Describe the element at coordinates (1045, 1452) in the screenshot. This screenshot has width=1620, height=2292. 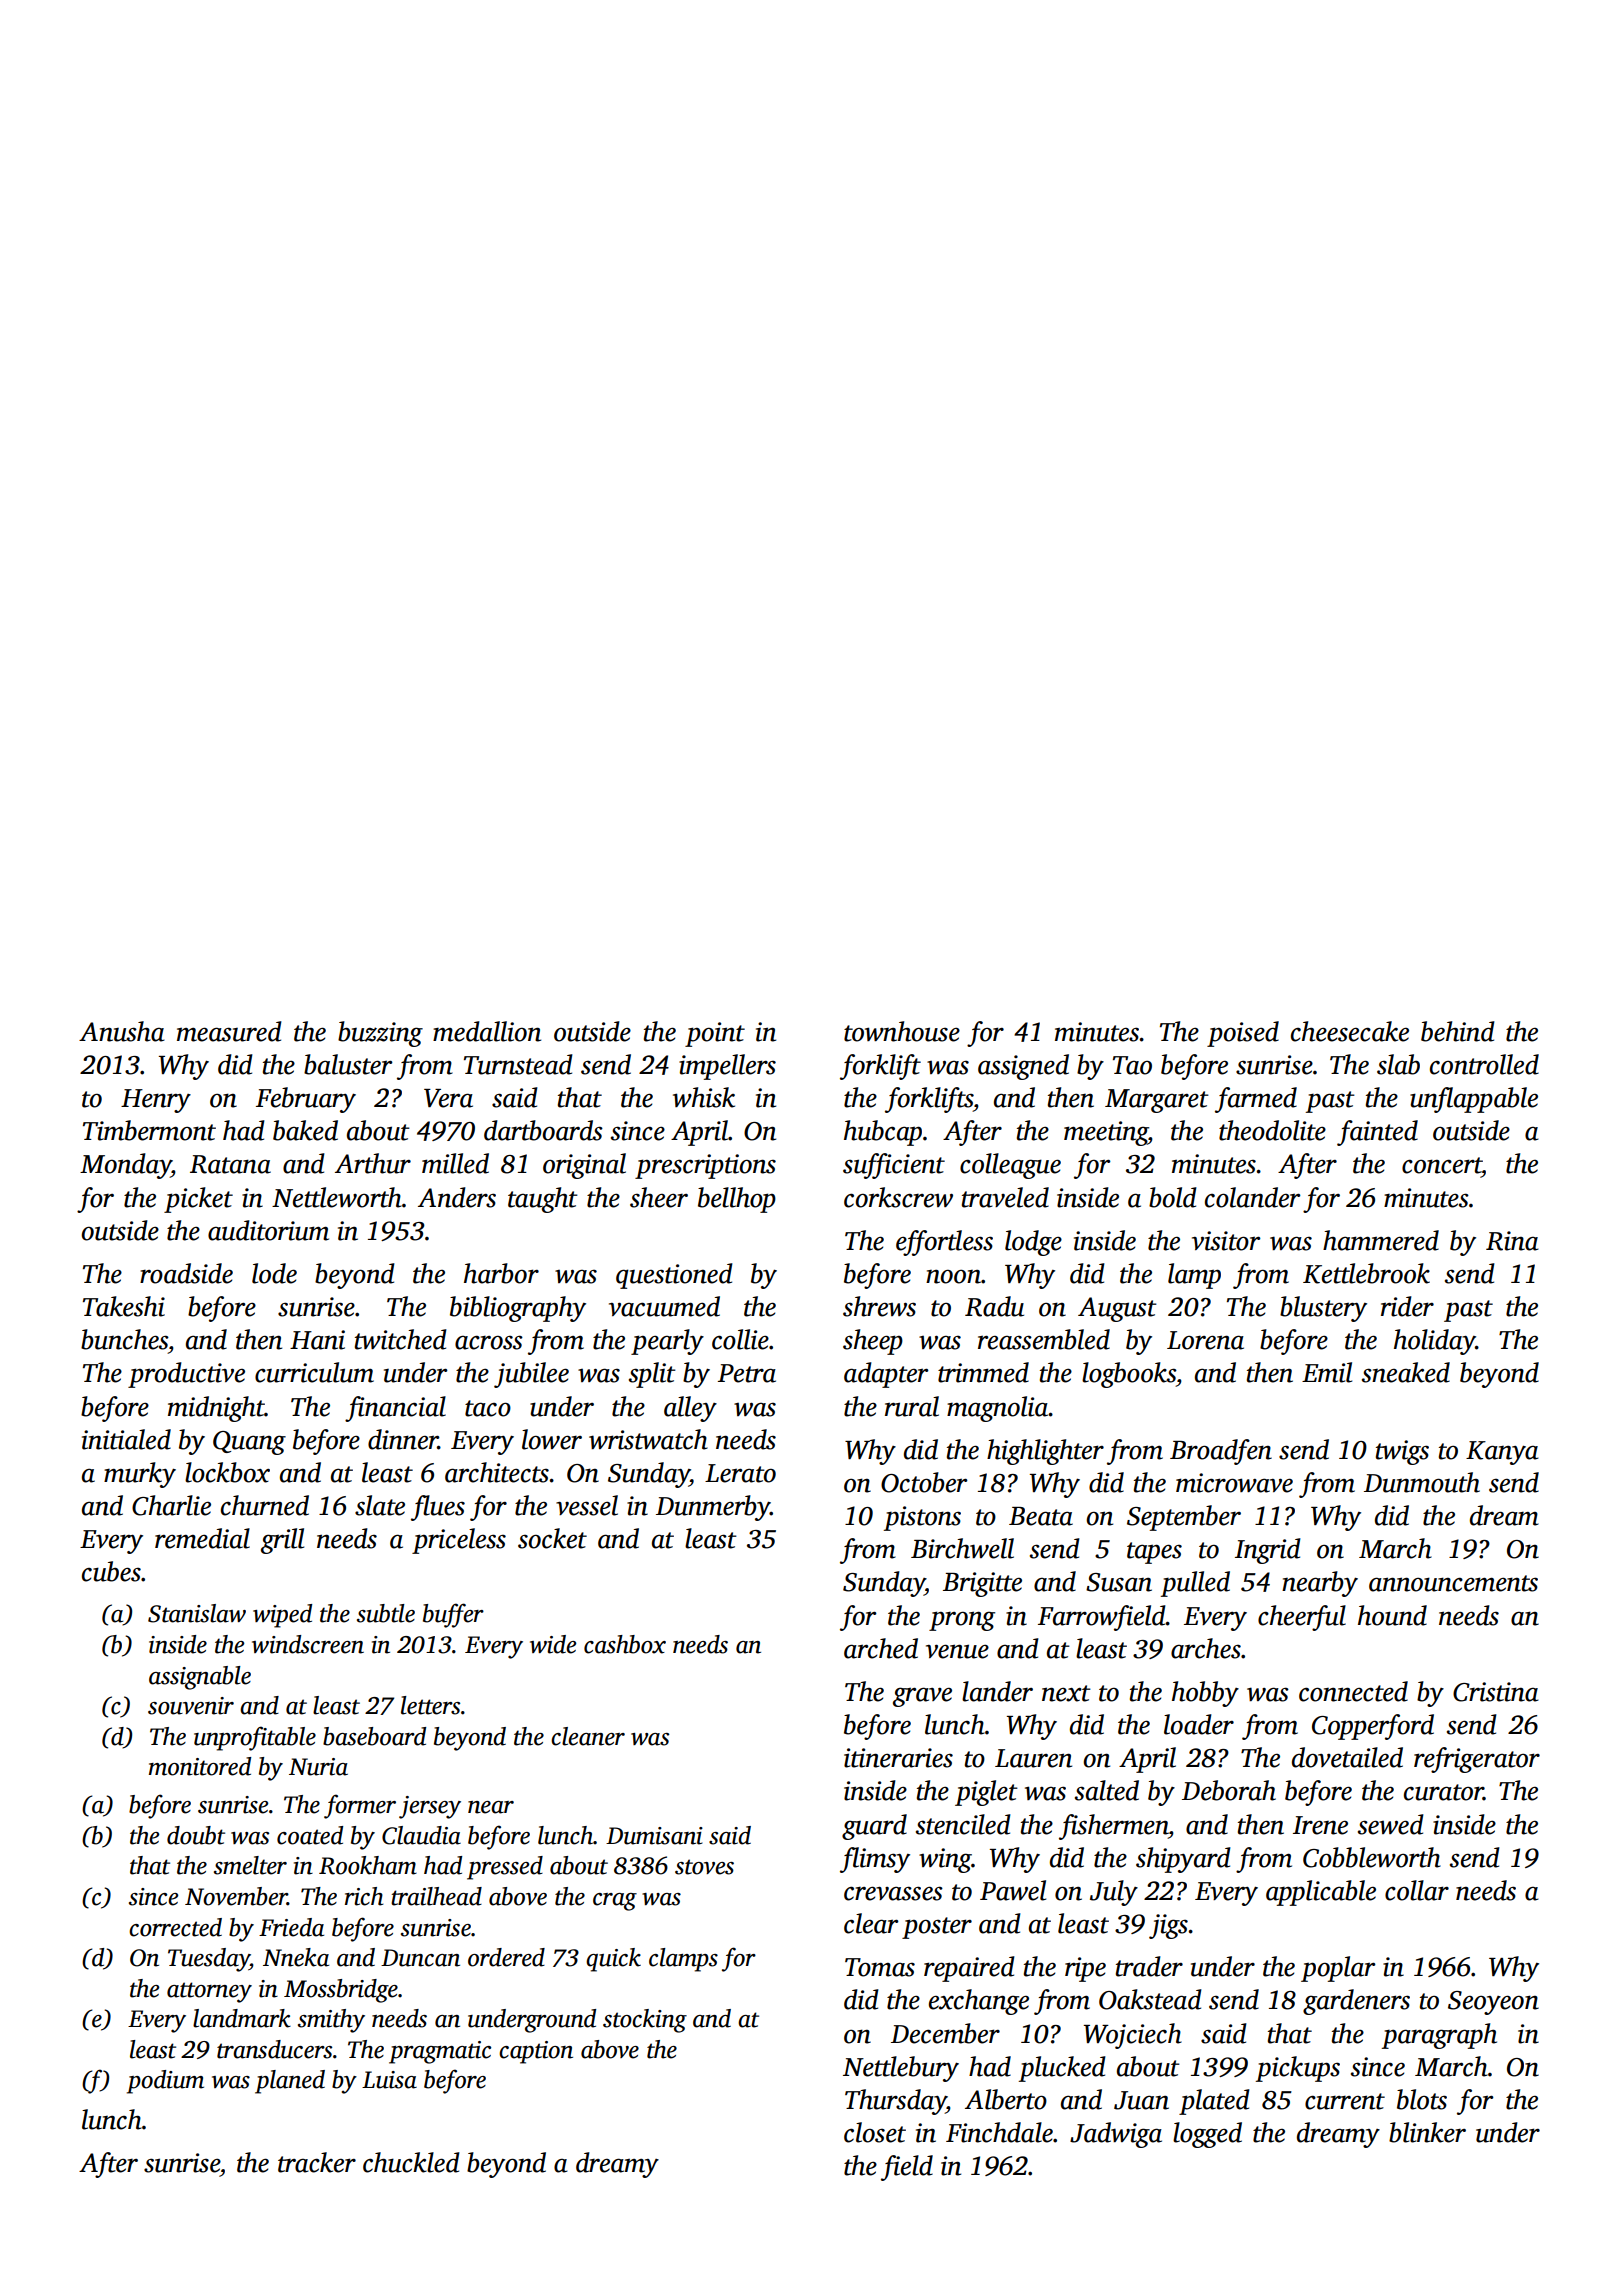
I see `highlighter` at that location.
